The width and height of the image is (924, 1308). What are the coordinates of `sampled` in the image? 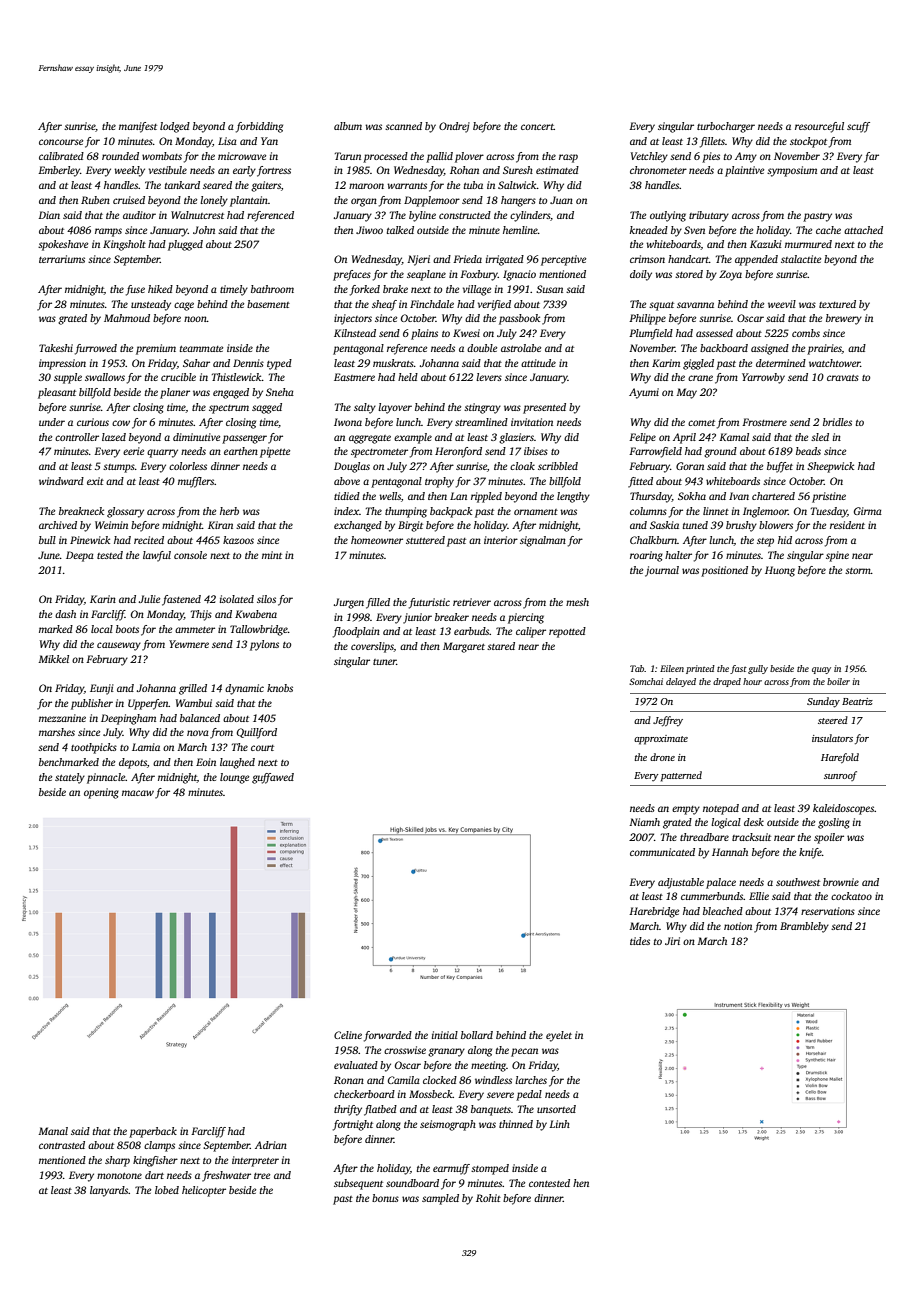 It's located at (440, 1199).
